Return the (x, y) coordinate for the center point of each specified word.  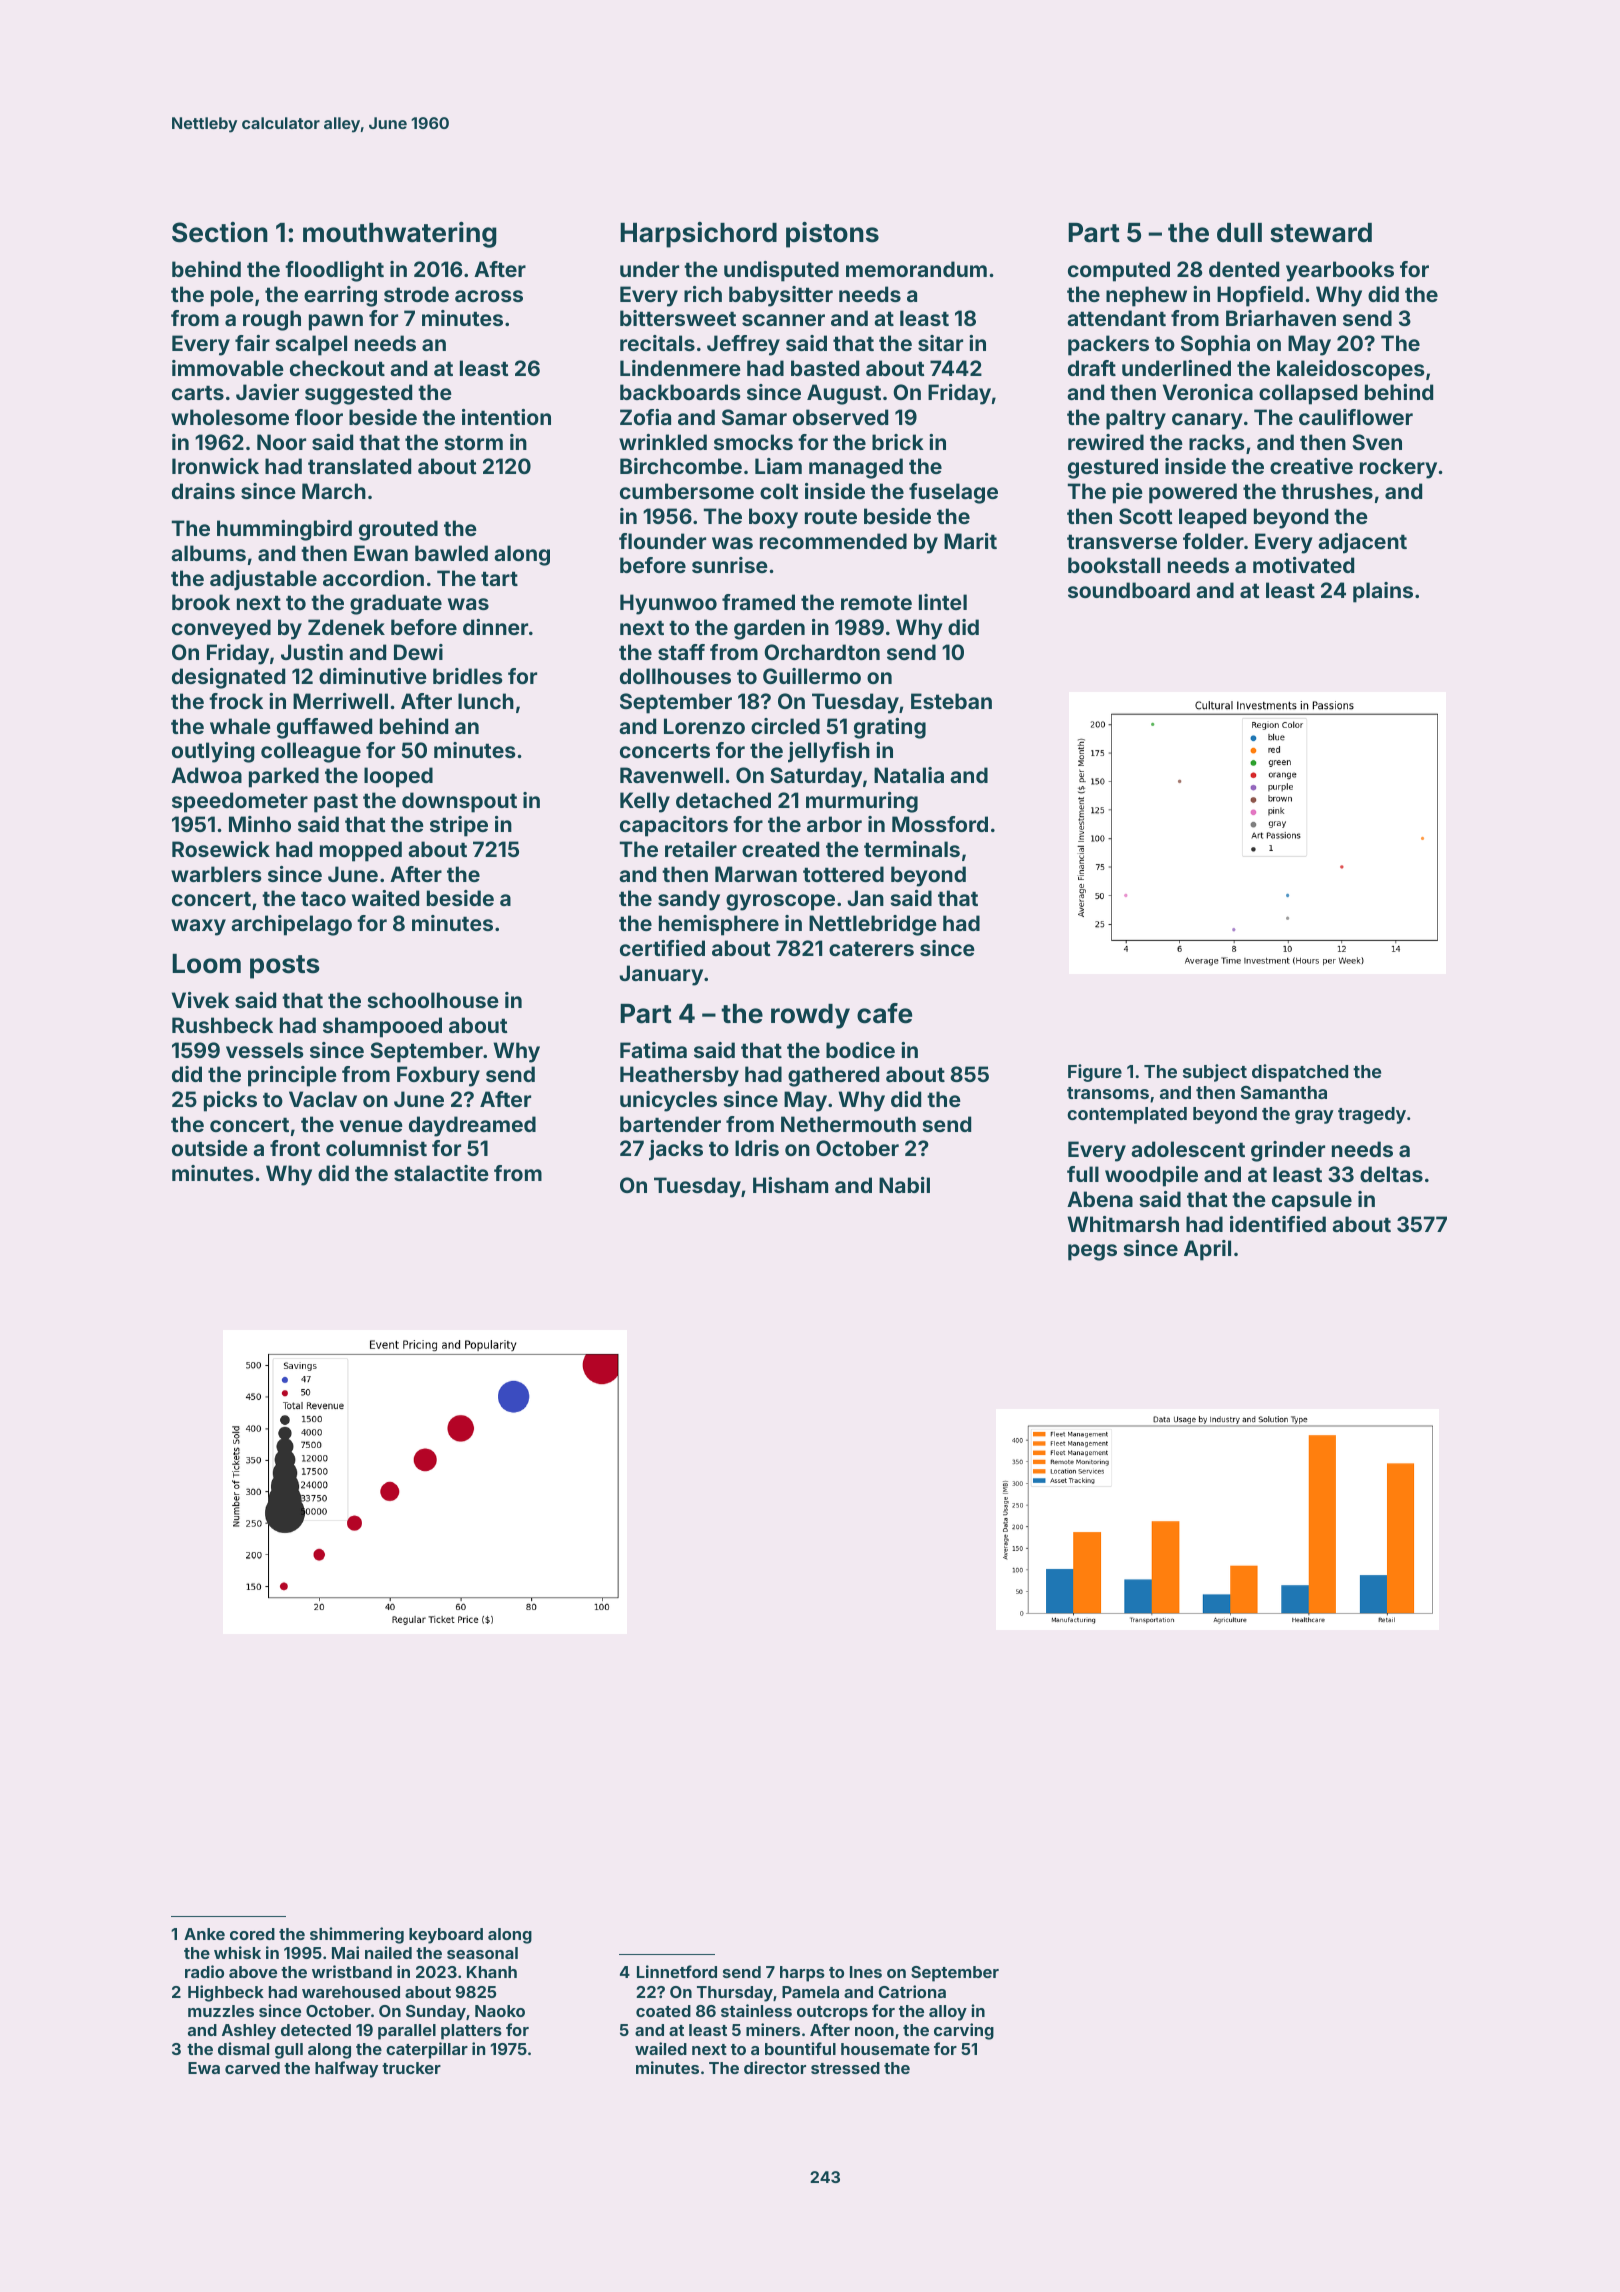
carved (252, 2068)
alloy (948, 2013)
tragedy (1372, 1115)
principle (292, 1076)
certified (662, 948)
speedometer (240, 802)
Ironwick (215, 466)
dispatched (1300, 1073)
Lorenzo (704, 726)
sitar (940, 343)
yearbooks (1340, 271)
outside (210, 1148)
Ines (866, 1972)
